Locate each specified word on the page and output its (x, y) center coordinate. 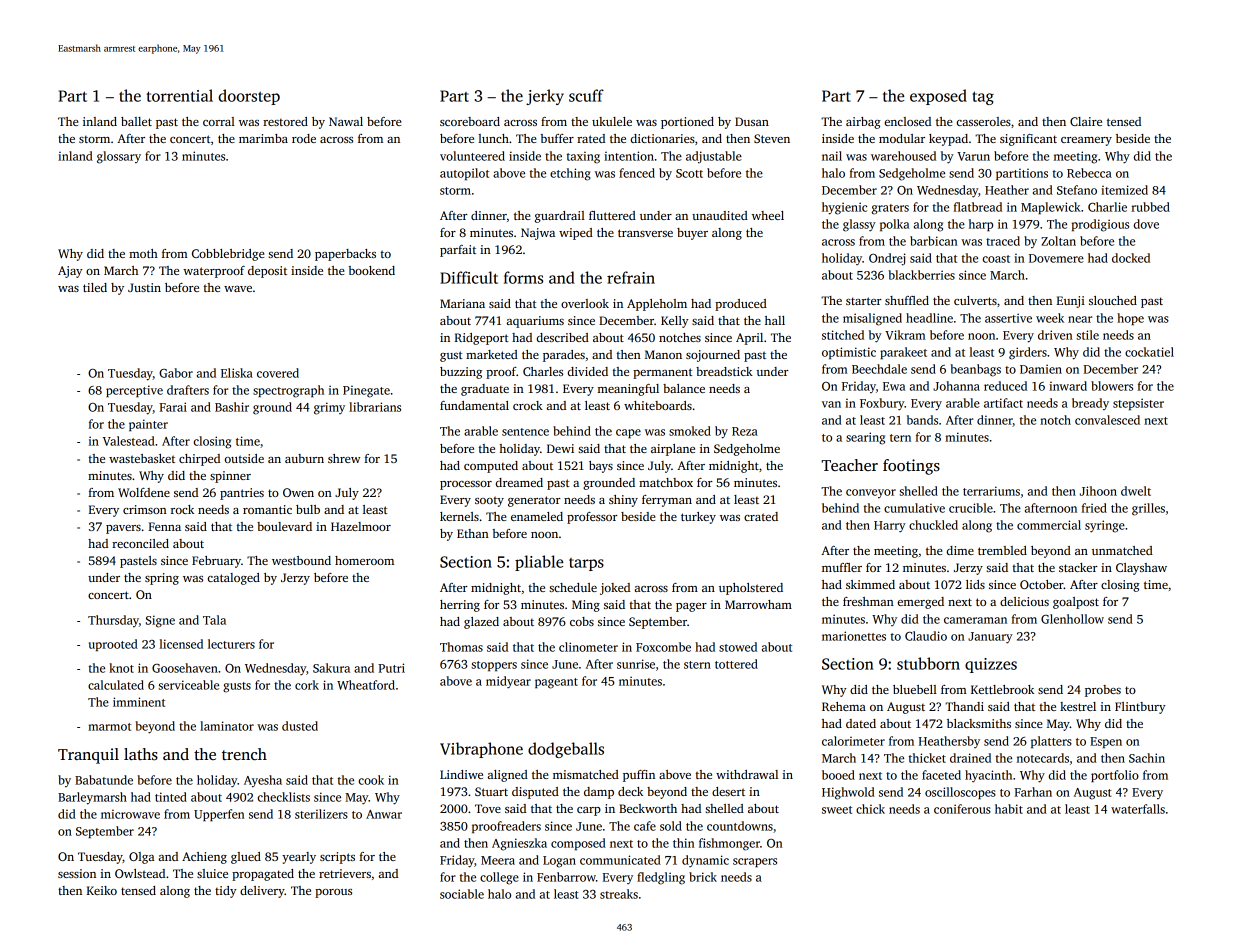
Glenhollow (1072, 619)
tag (983, 98)
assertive (1008, 318)
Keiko (101, 890)
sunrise (636, 664)
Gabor (176, 373)
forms (523, 277)
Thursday (113, 621)
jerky (545, 97)
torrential (180, 95)
